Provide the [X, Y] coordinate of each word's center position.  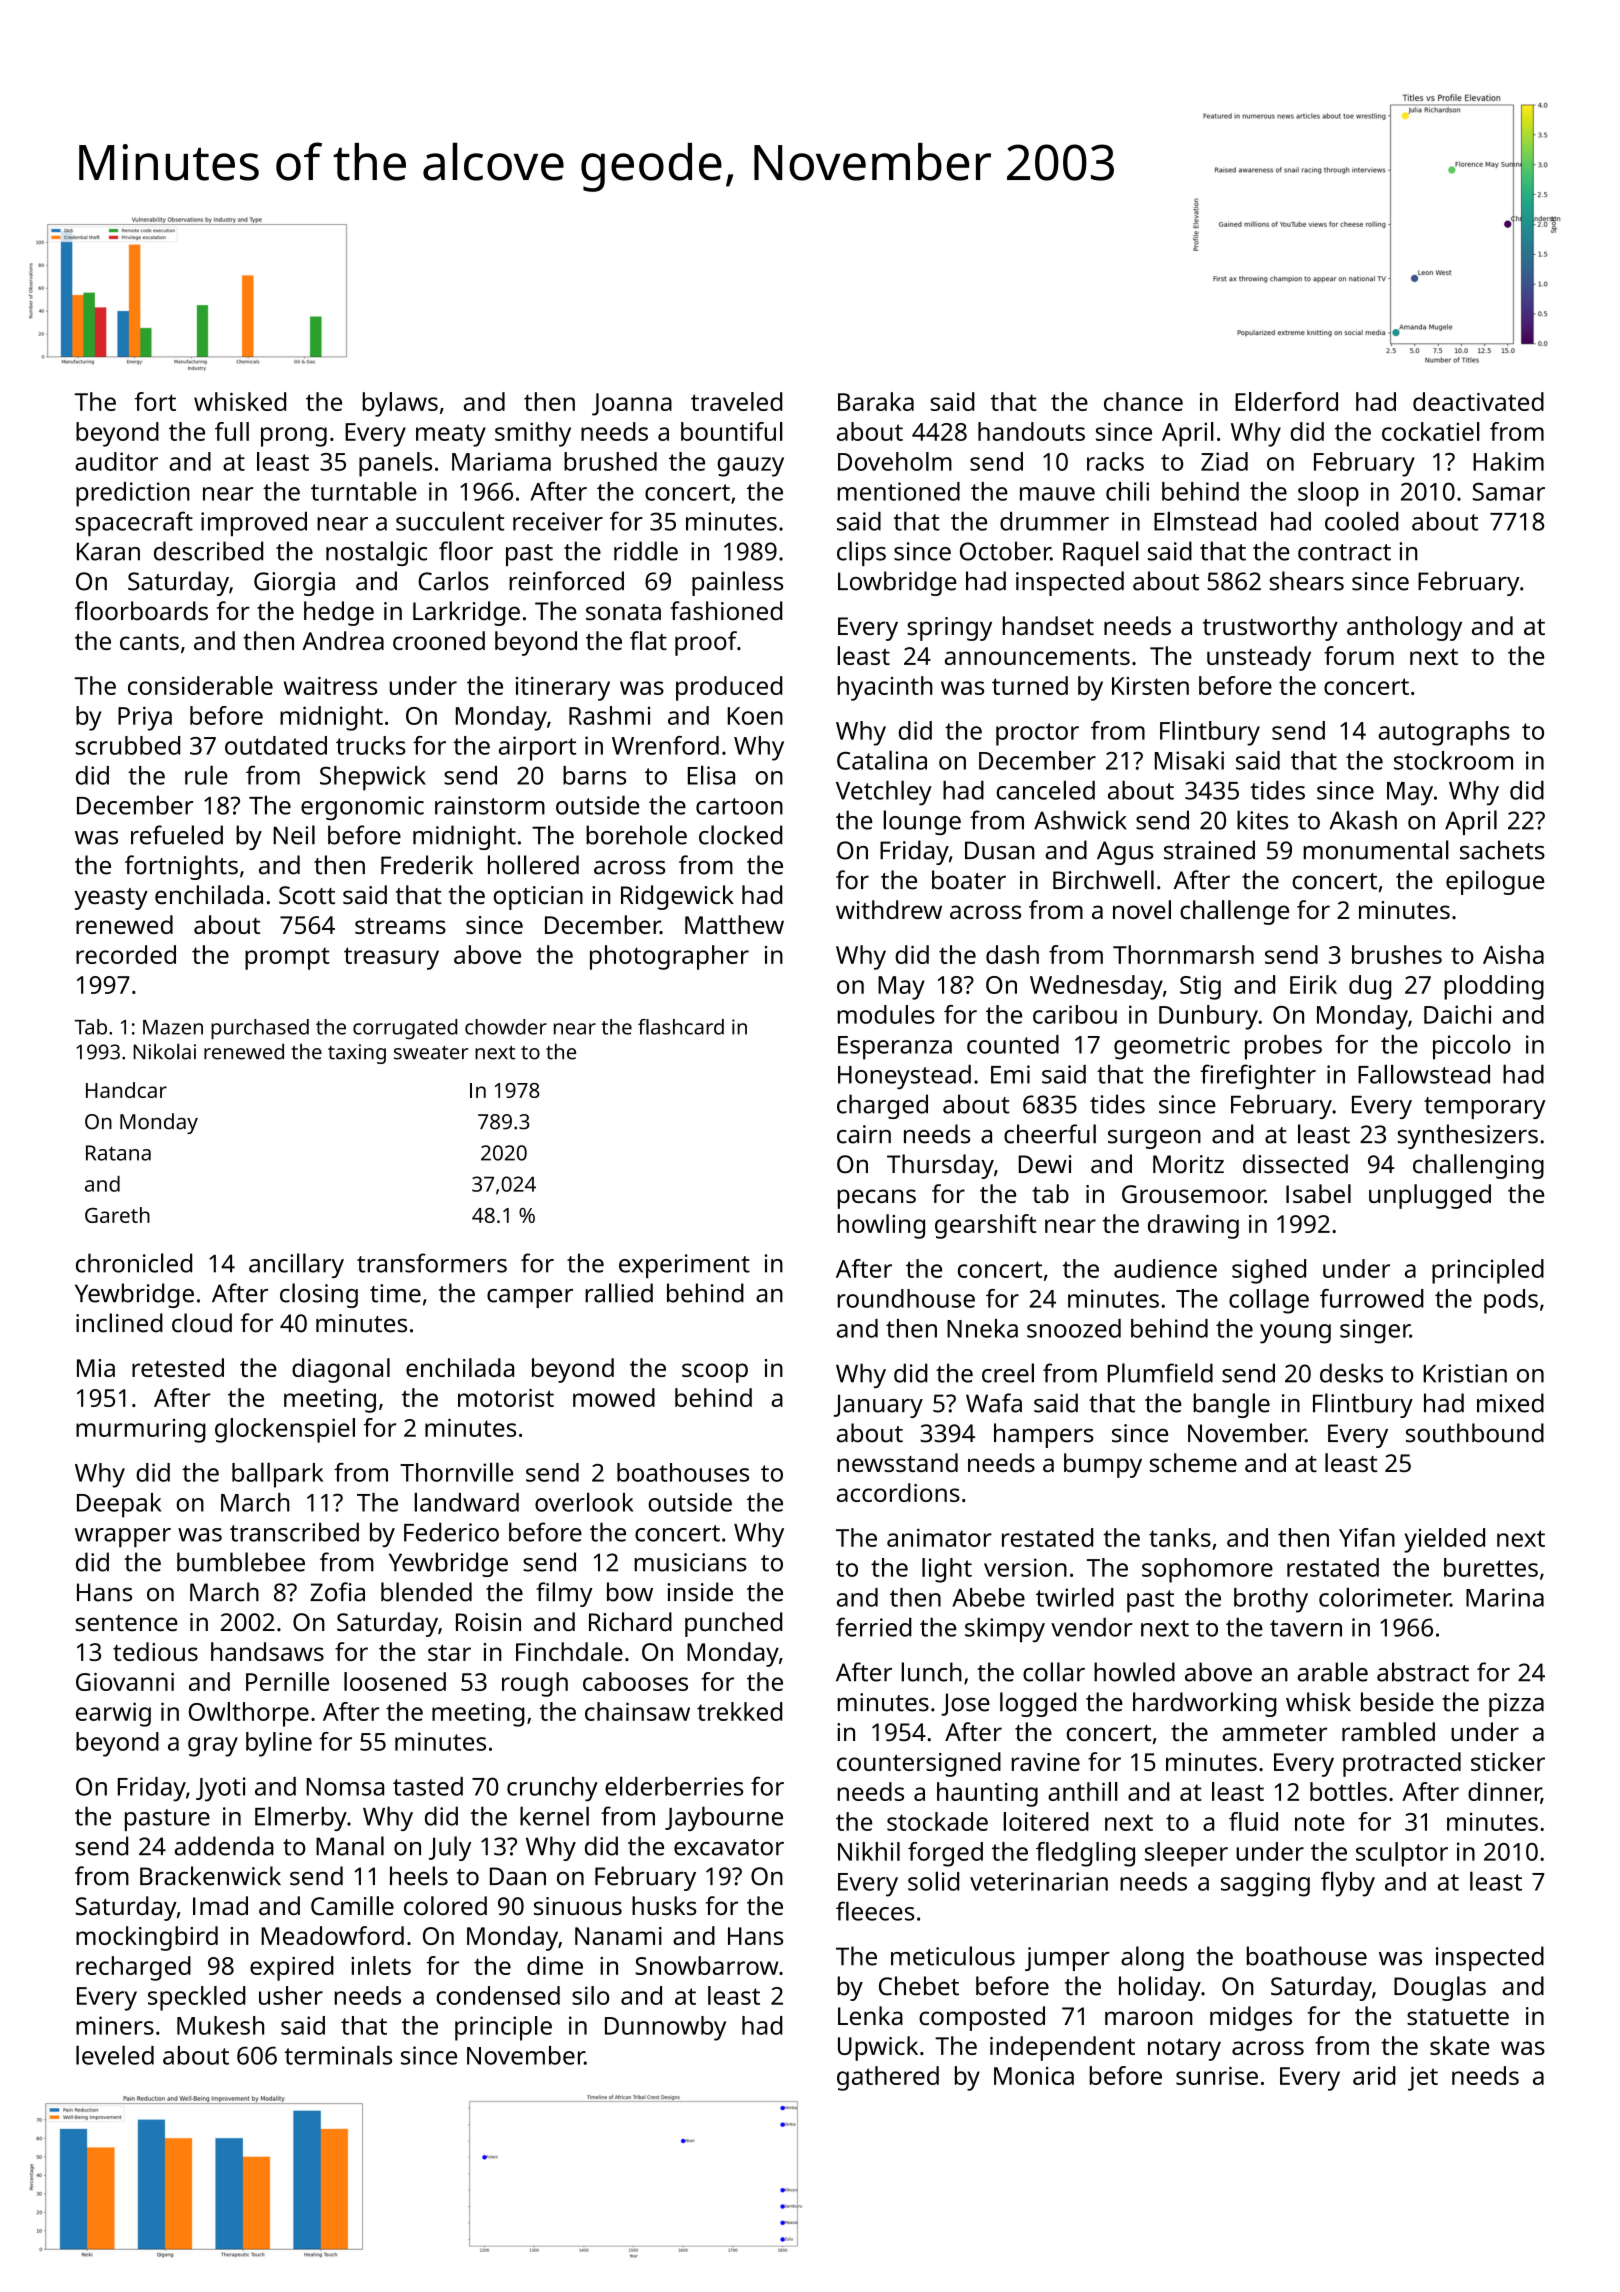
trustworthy [1270, 628]
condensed [498, 1995]
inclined [119, 1323]
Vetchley [884, 793]
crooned [439, 640]
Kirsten [1150, 686]
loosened [395, 1681]
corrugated [405, 1029]
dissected [1295, 1164]
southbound [1475, 1433]
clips [861, 553]
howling [881, 1226]
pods [1511, 1301]
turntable [364, 491]
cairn [864, 1134]
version [1025, 1567]
